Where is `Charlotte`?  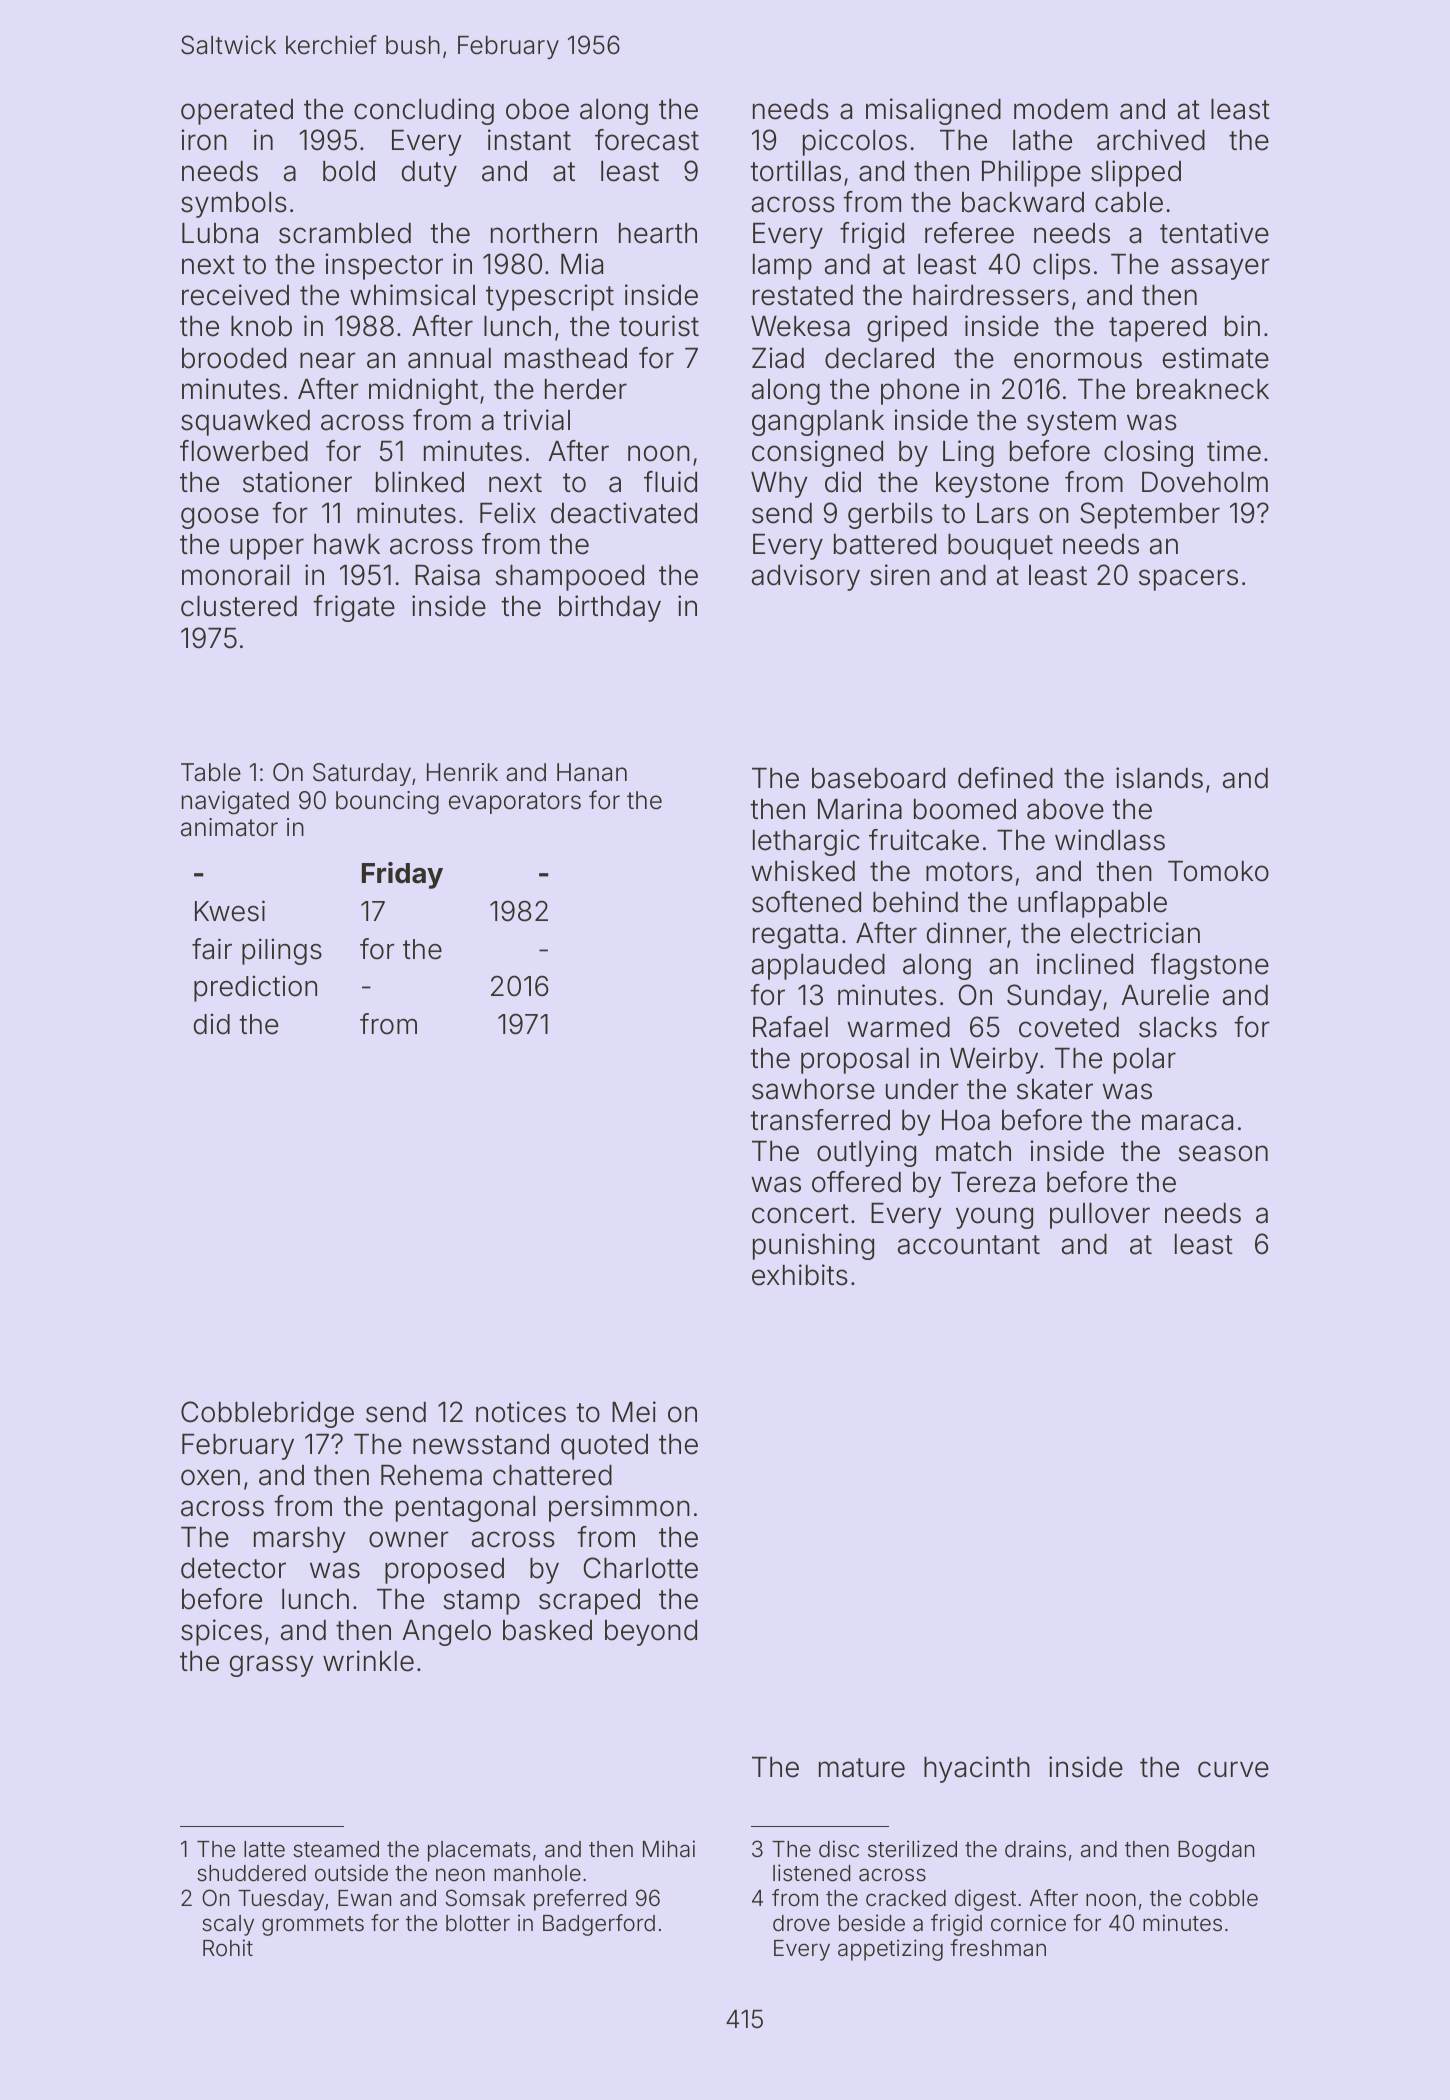 Charlotte is located at coordinates (641, 1568).
